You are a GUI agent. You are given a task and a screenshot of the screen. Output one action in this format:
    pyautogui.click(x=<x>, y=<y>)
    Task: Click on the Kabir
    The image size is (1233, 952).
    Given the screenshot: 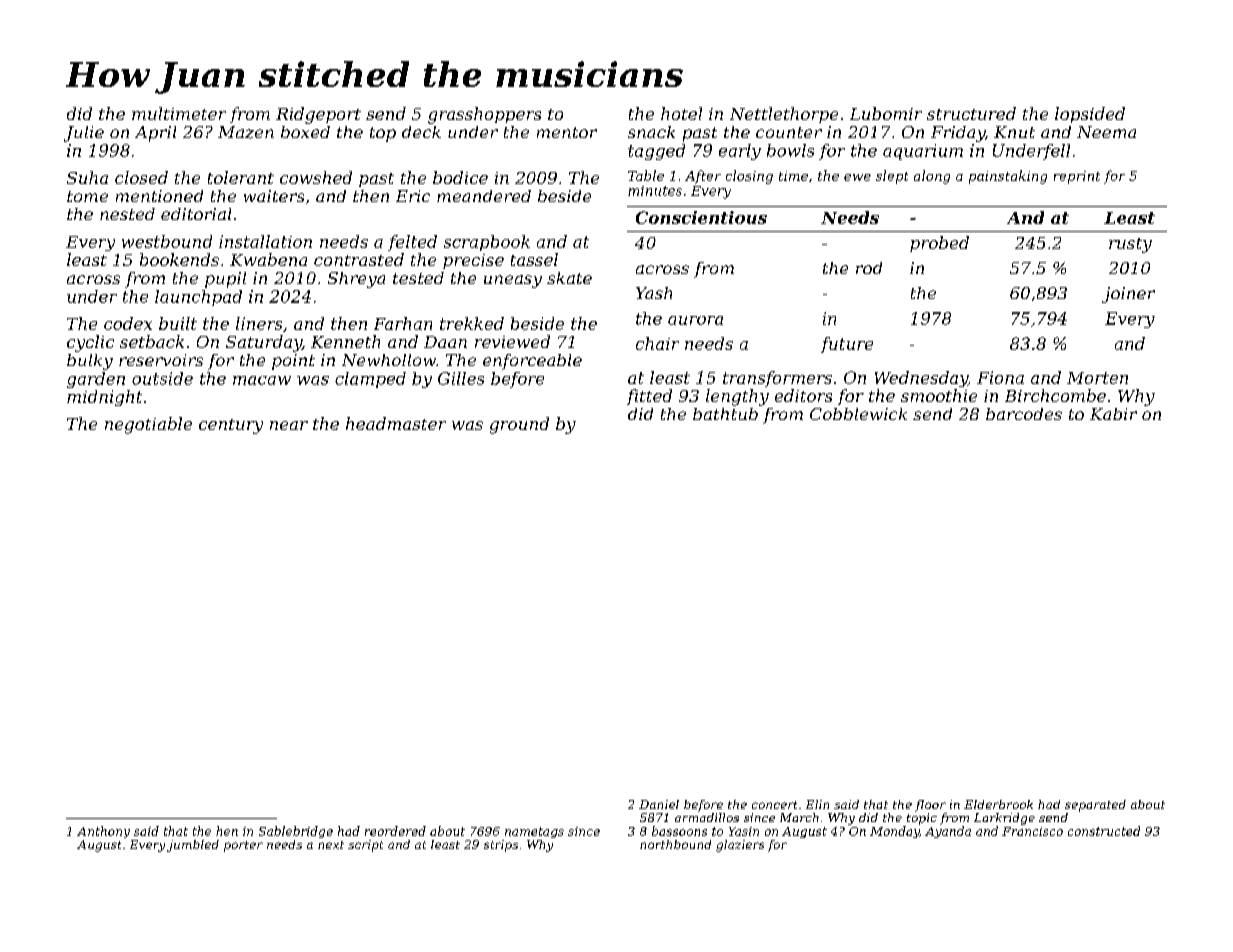 What is the action you would take?
    pyautogui.click(x=1113, y=414)
